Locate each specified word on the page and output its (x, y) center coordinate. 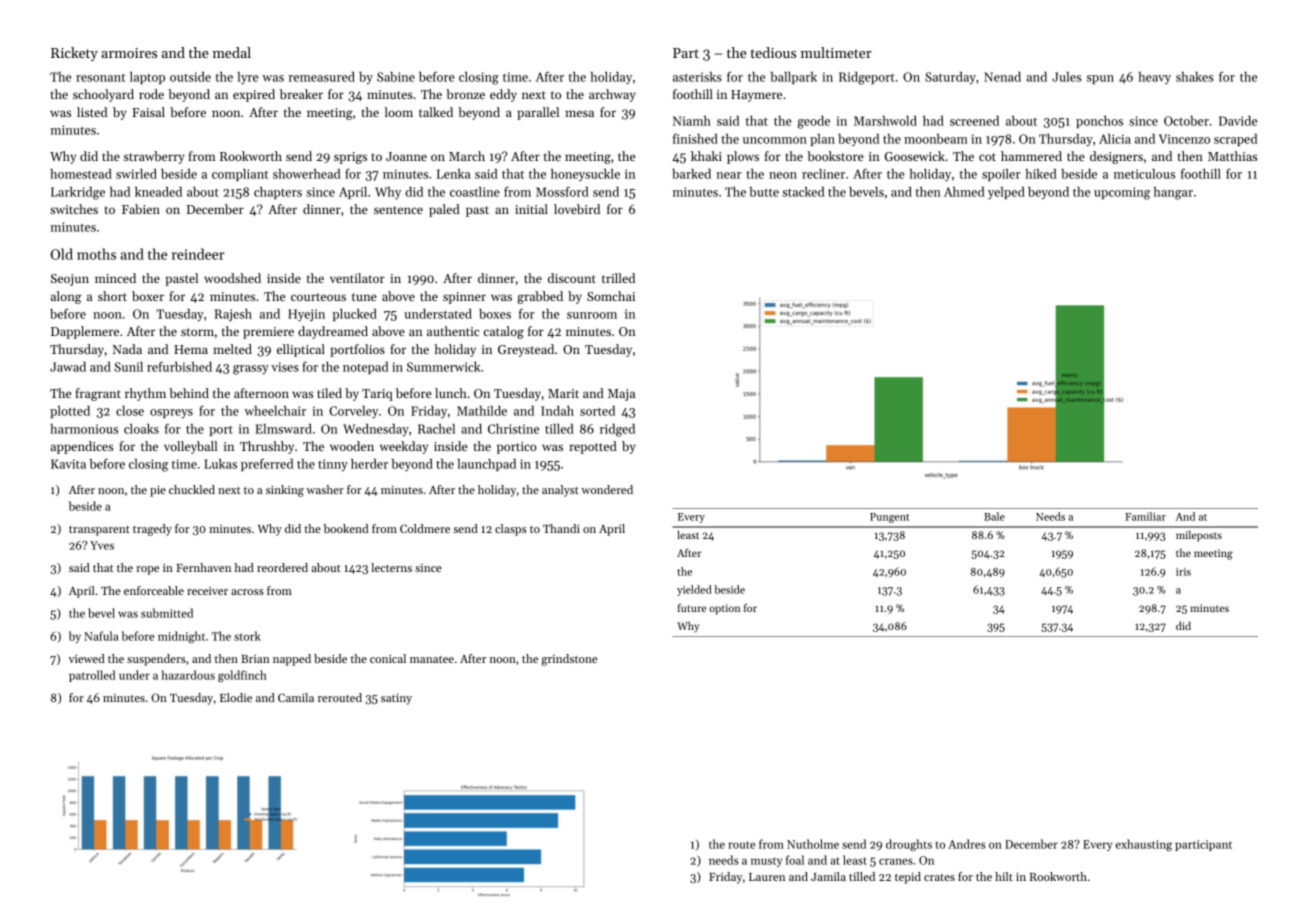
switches (74, 209)
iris (1183, 572)
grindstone (569, 660)
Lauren (767, 877)
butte (764, 192)
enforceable (154, 590)
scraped (1235, 140)
